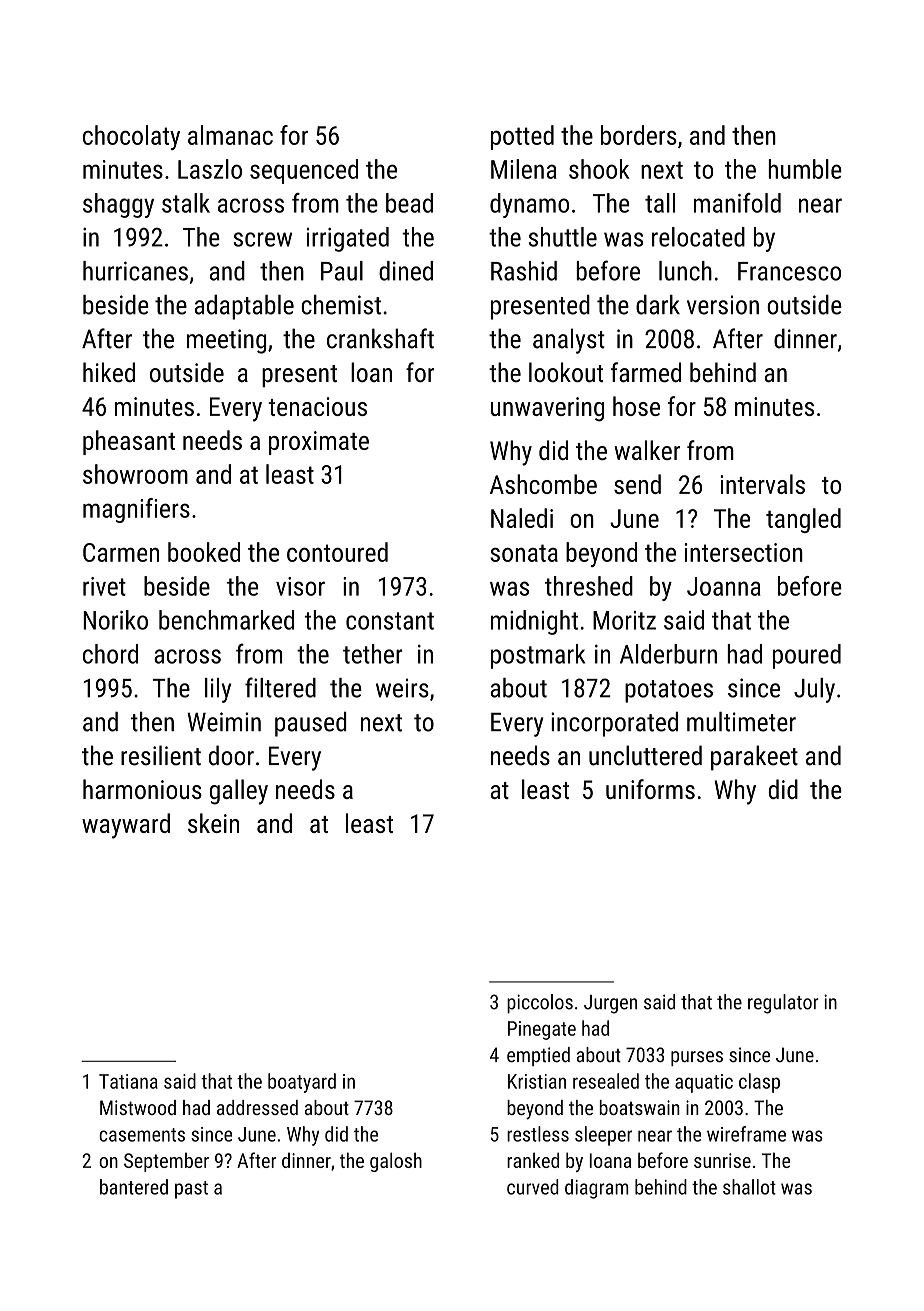  Describe the element at coordinates (204, 552) in the image. I see `booked` at that location.
